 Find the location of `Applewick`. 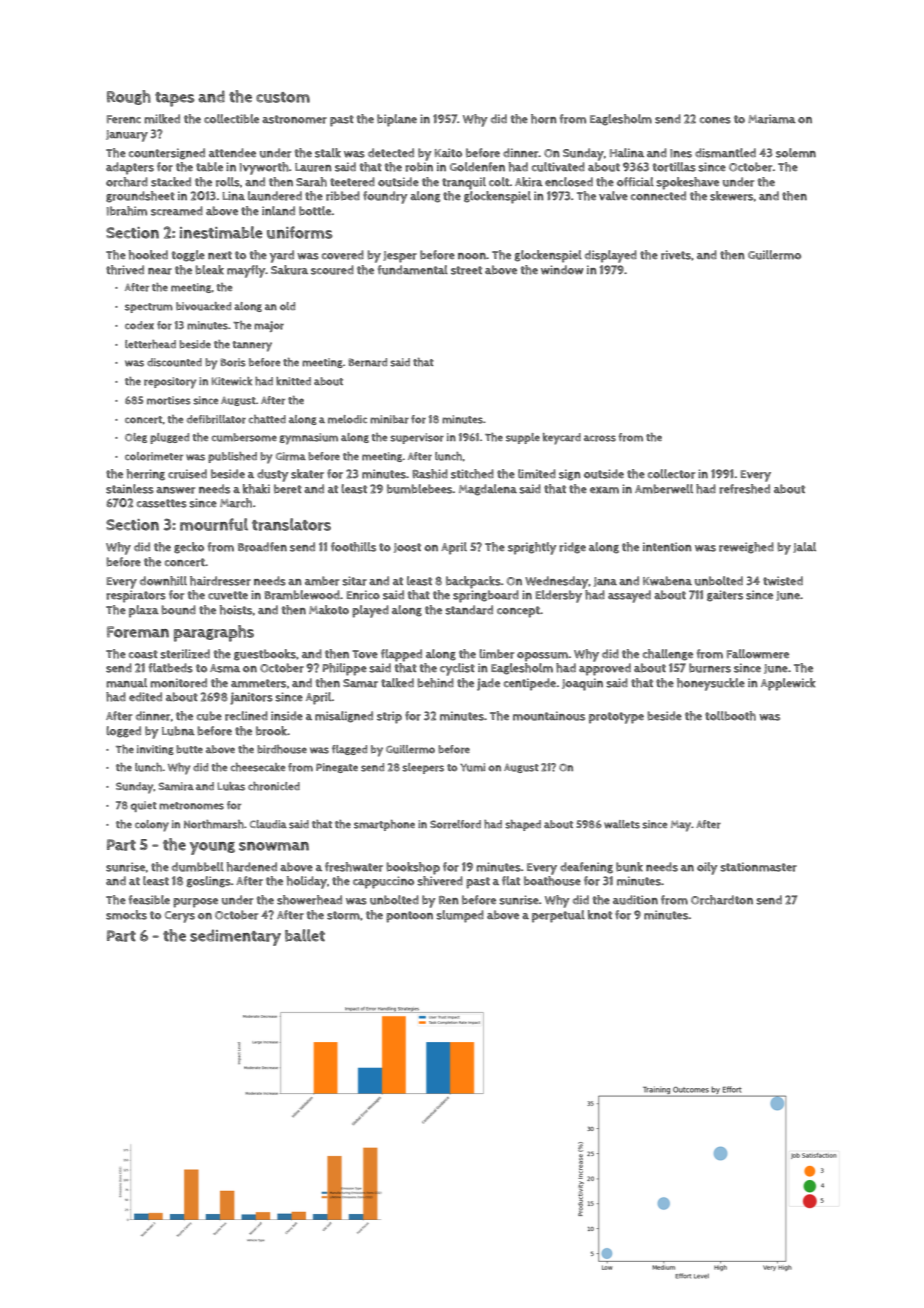

Applewick is located at coordinates (788, 684).
